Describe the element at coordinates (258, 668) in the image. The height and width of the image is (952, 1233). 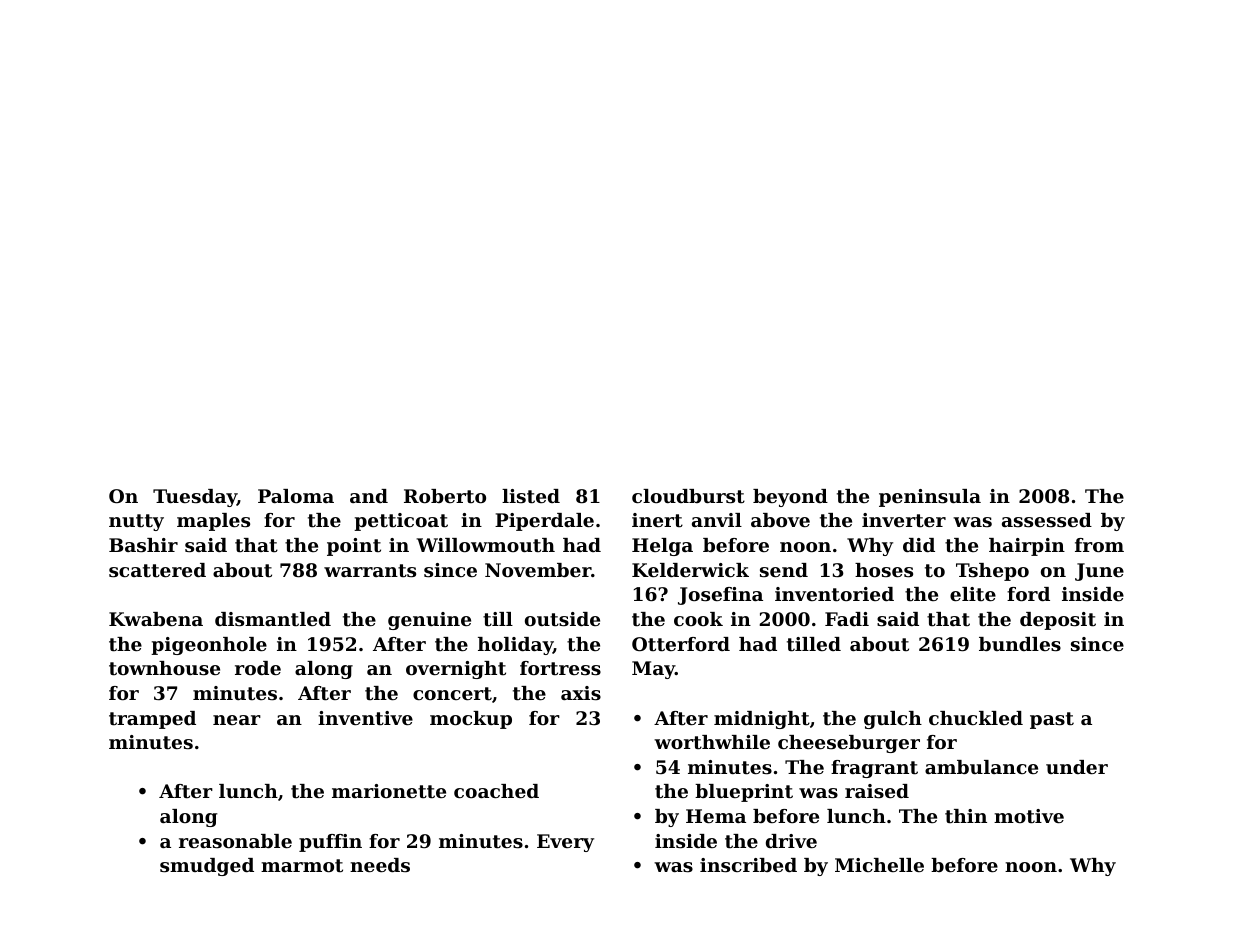
I see `rode` at that location.
